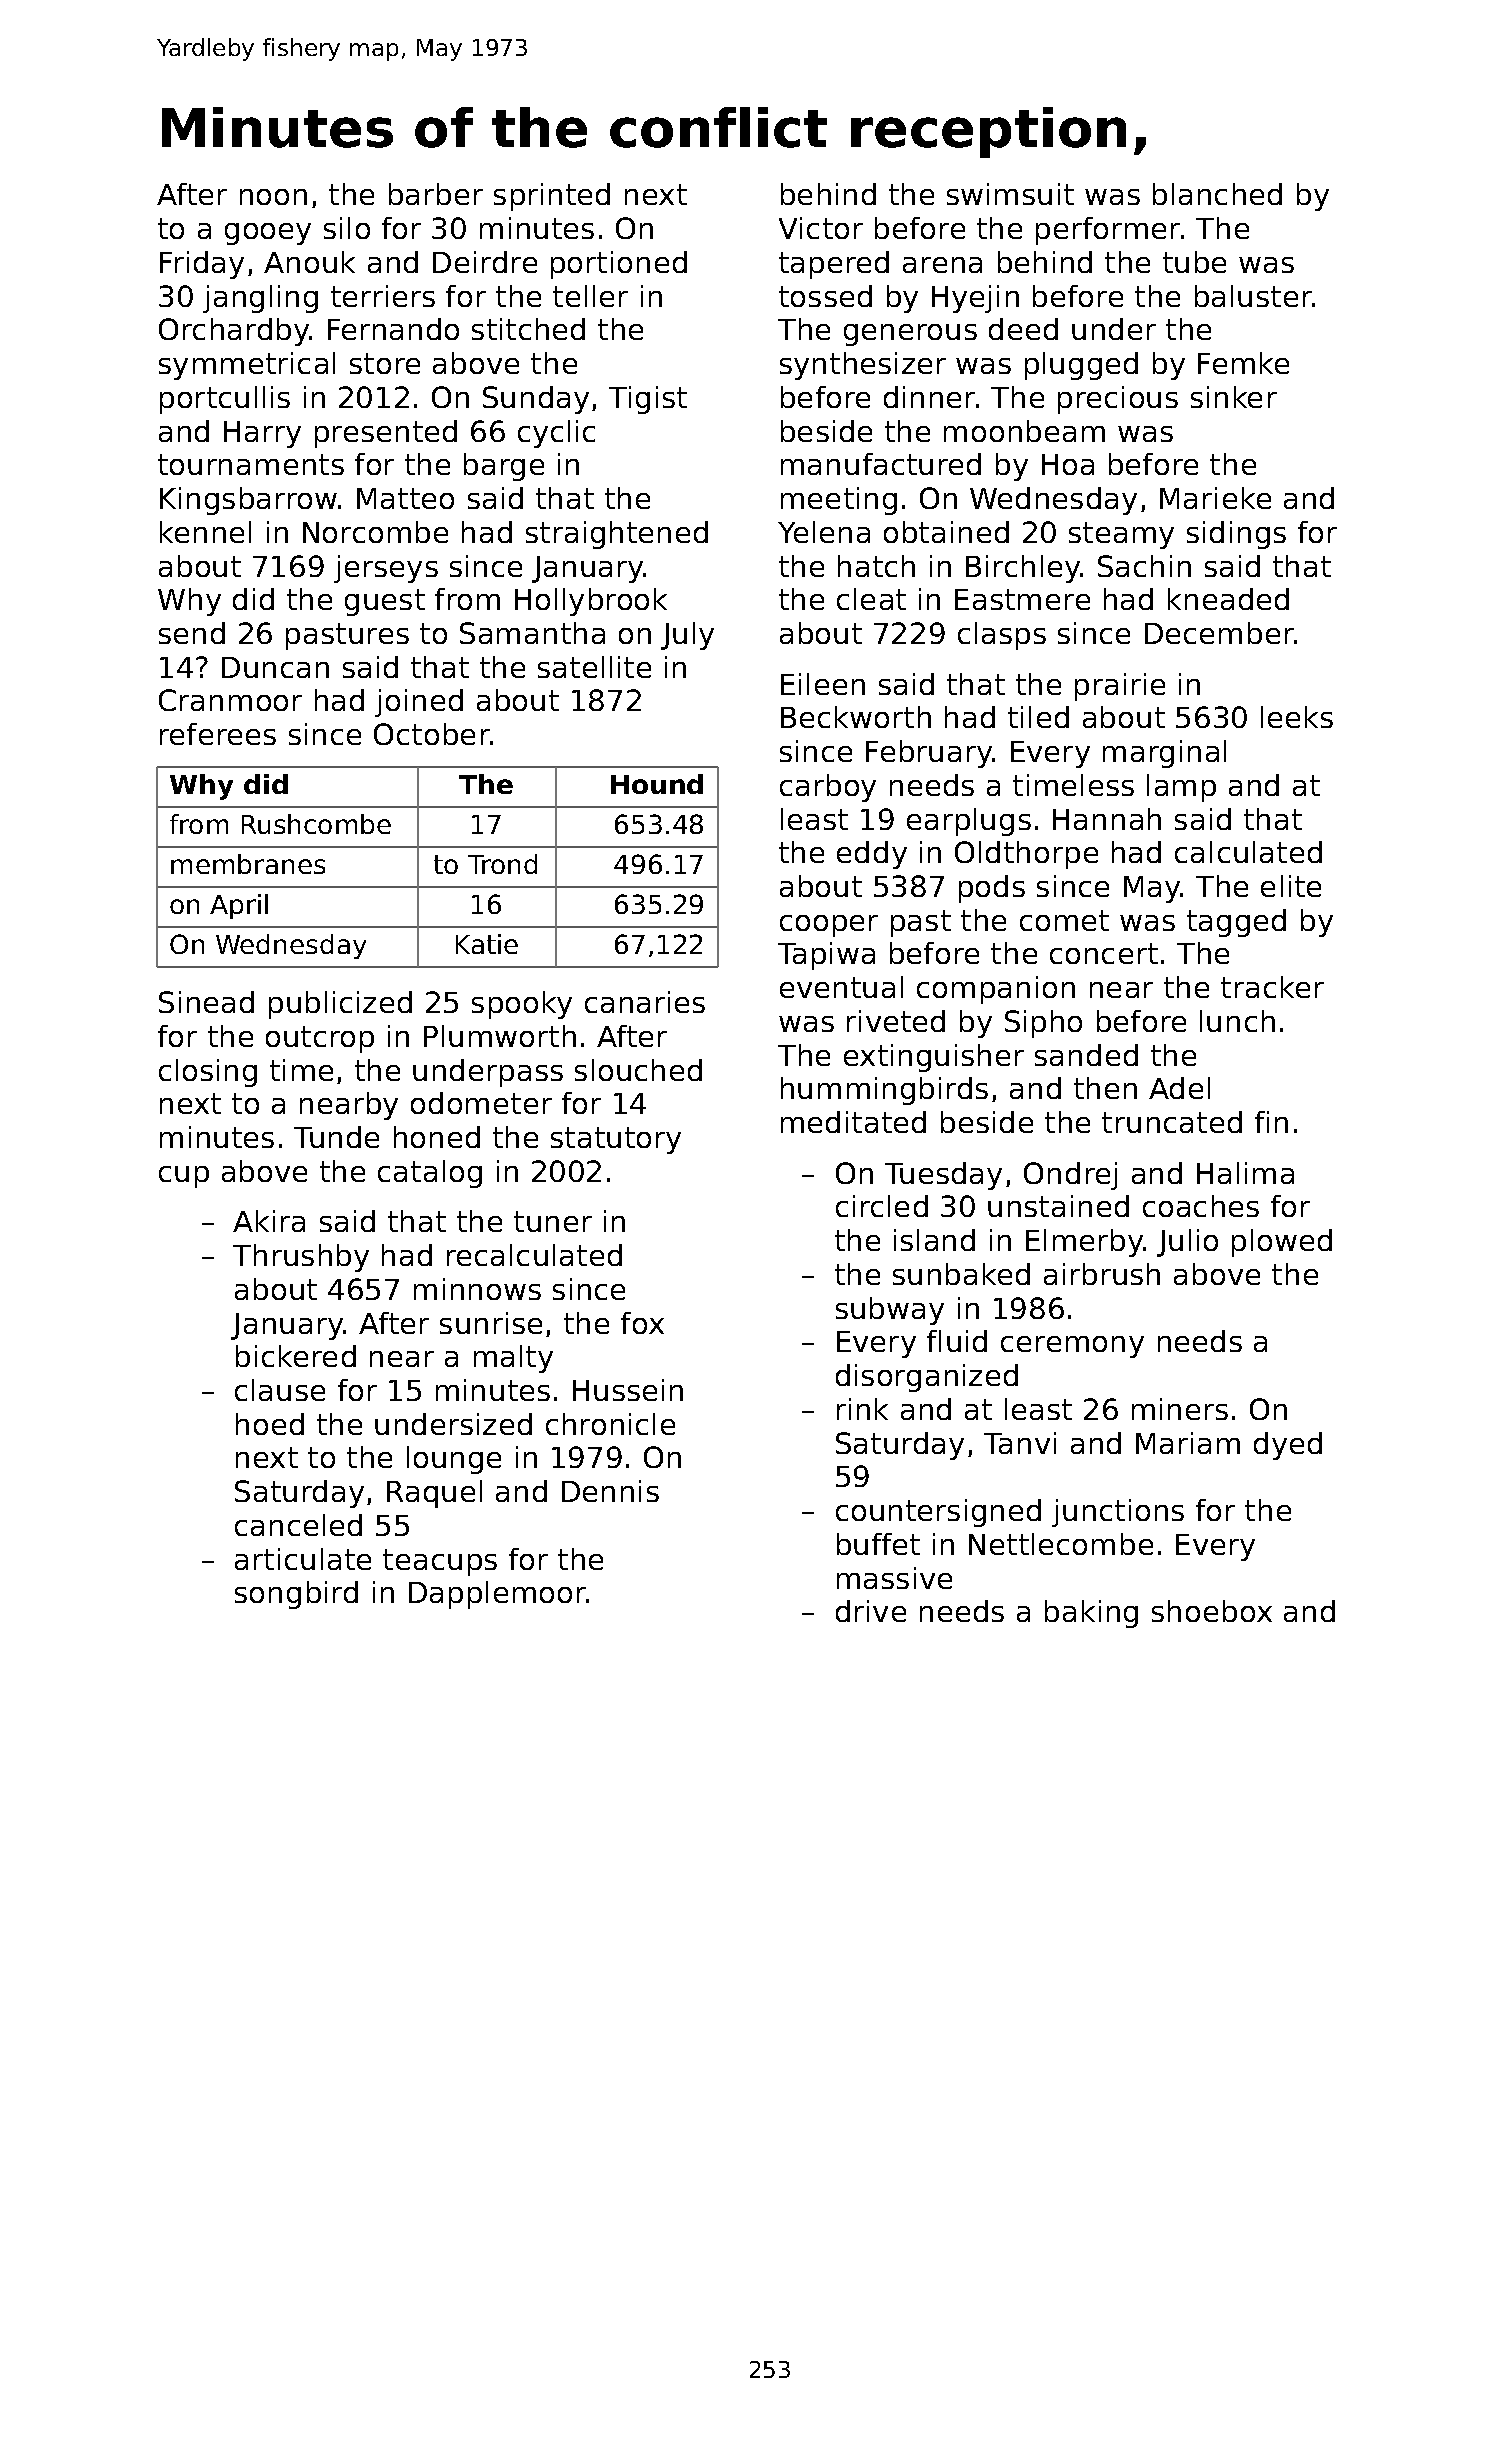  Describe the element at coordinates (296, 1356) in the screenshot. I see `bickered` at that location.
